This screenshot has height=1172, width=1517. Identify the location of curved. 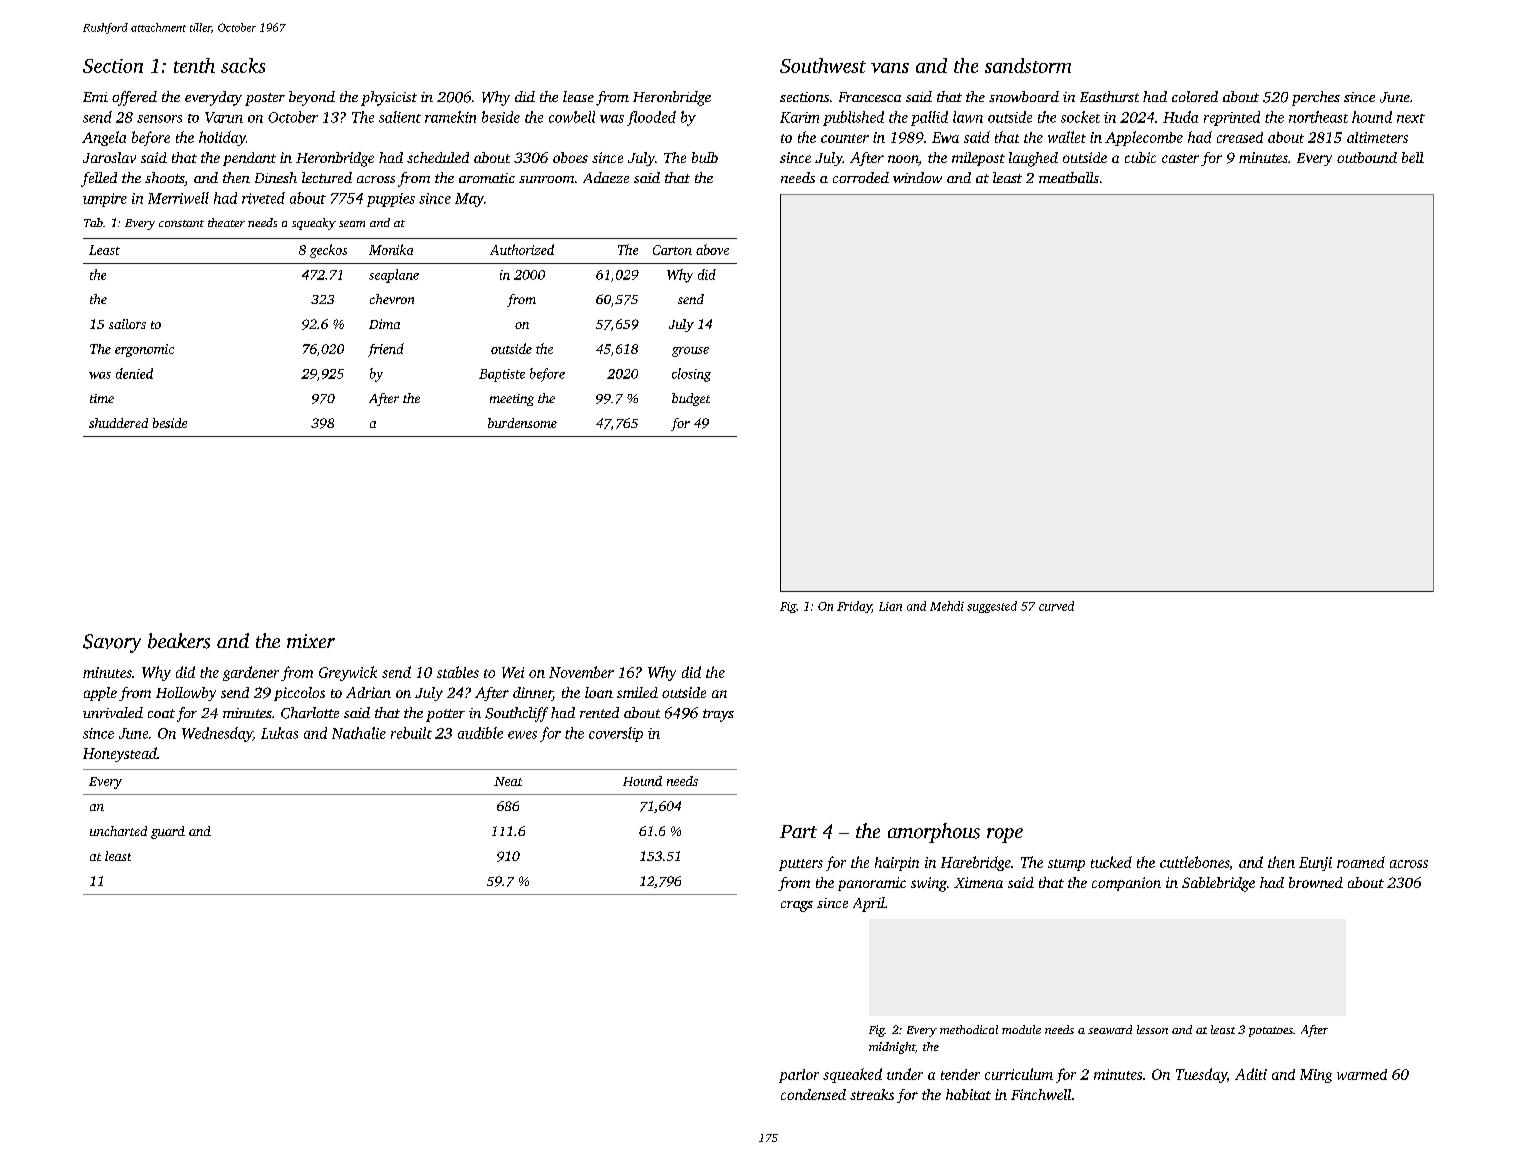
(1056, 606).
